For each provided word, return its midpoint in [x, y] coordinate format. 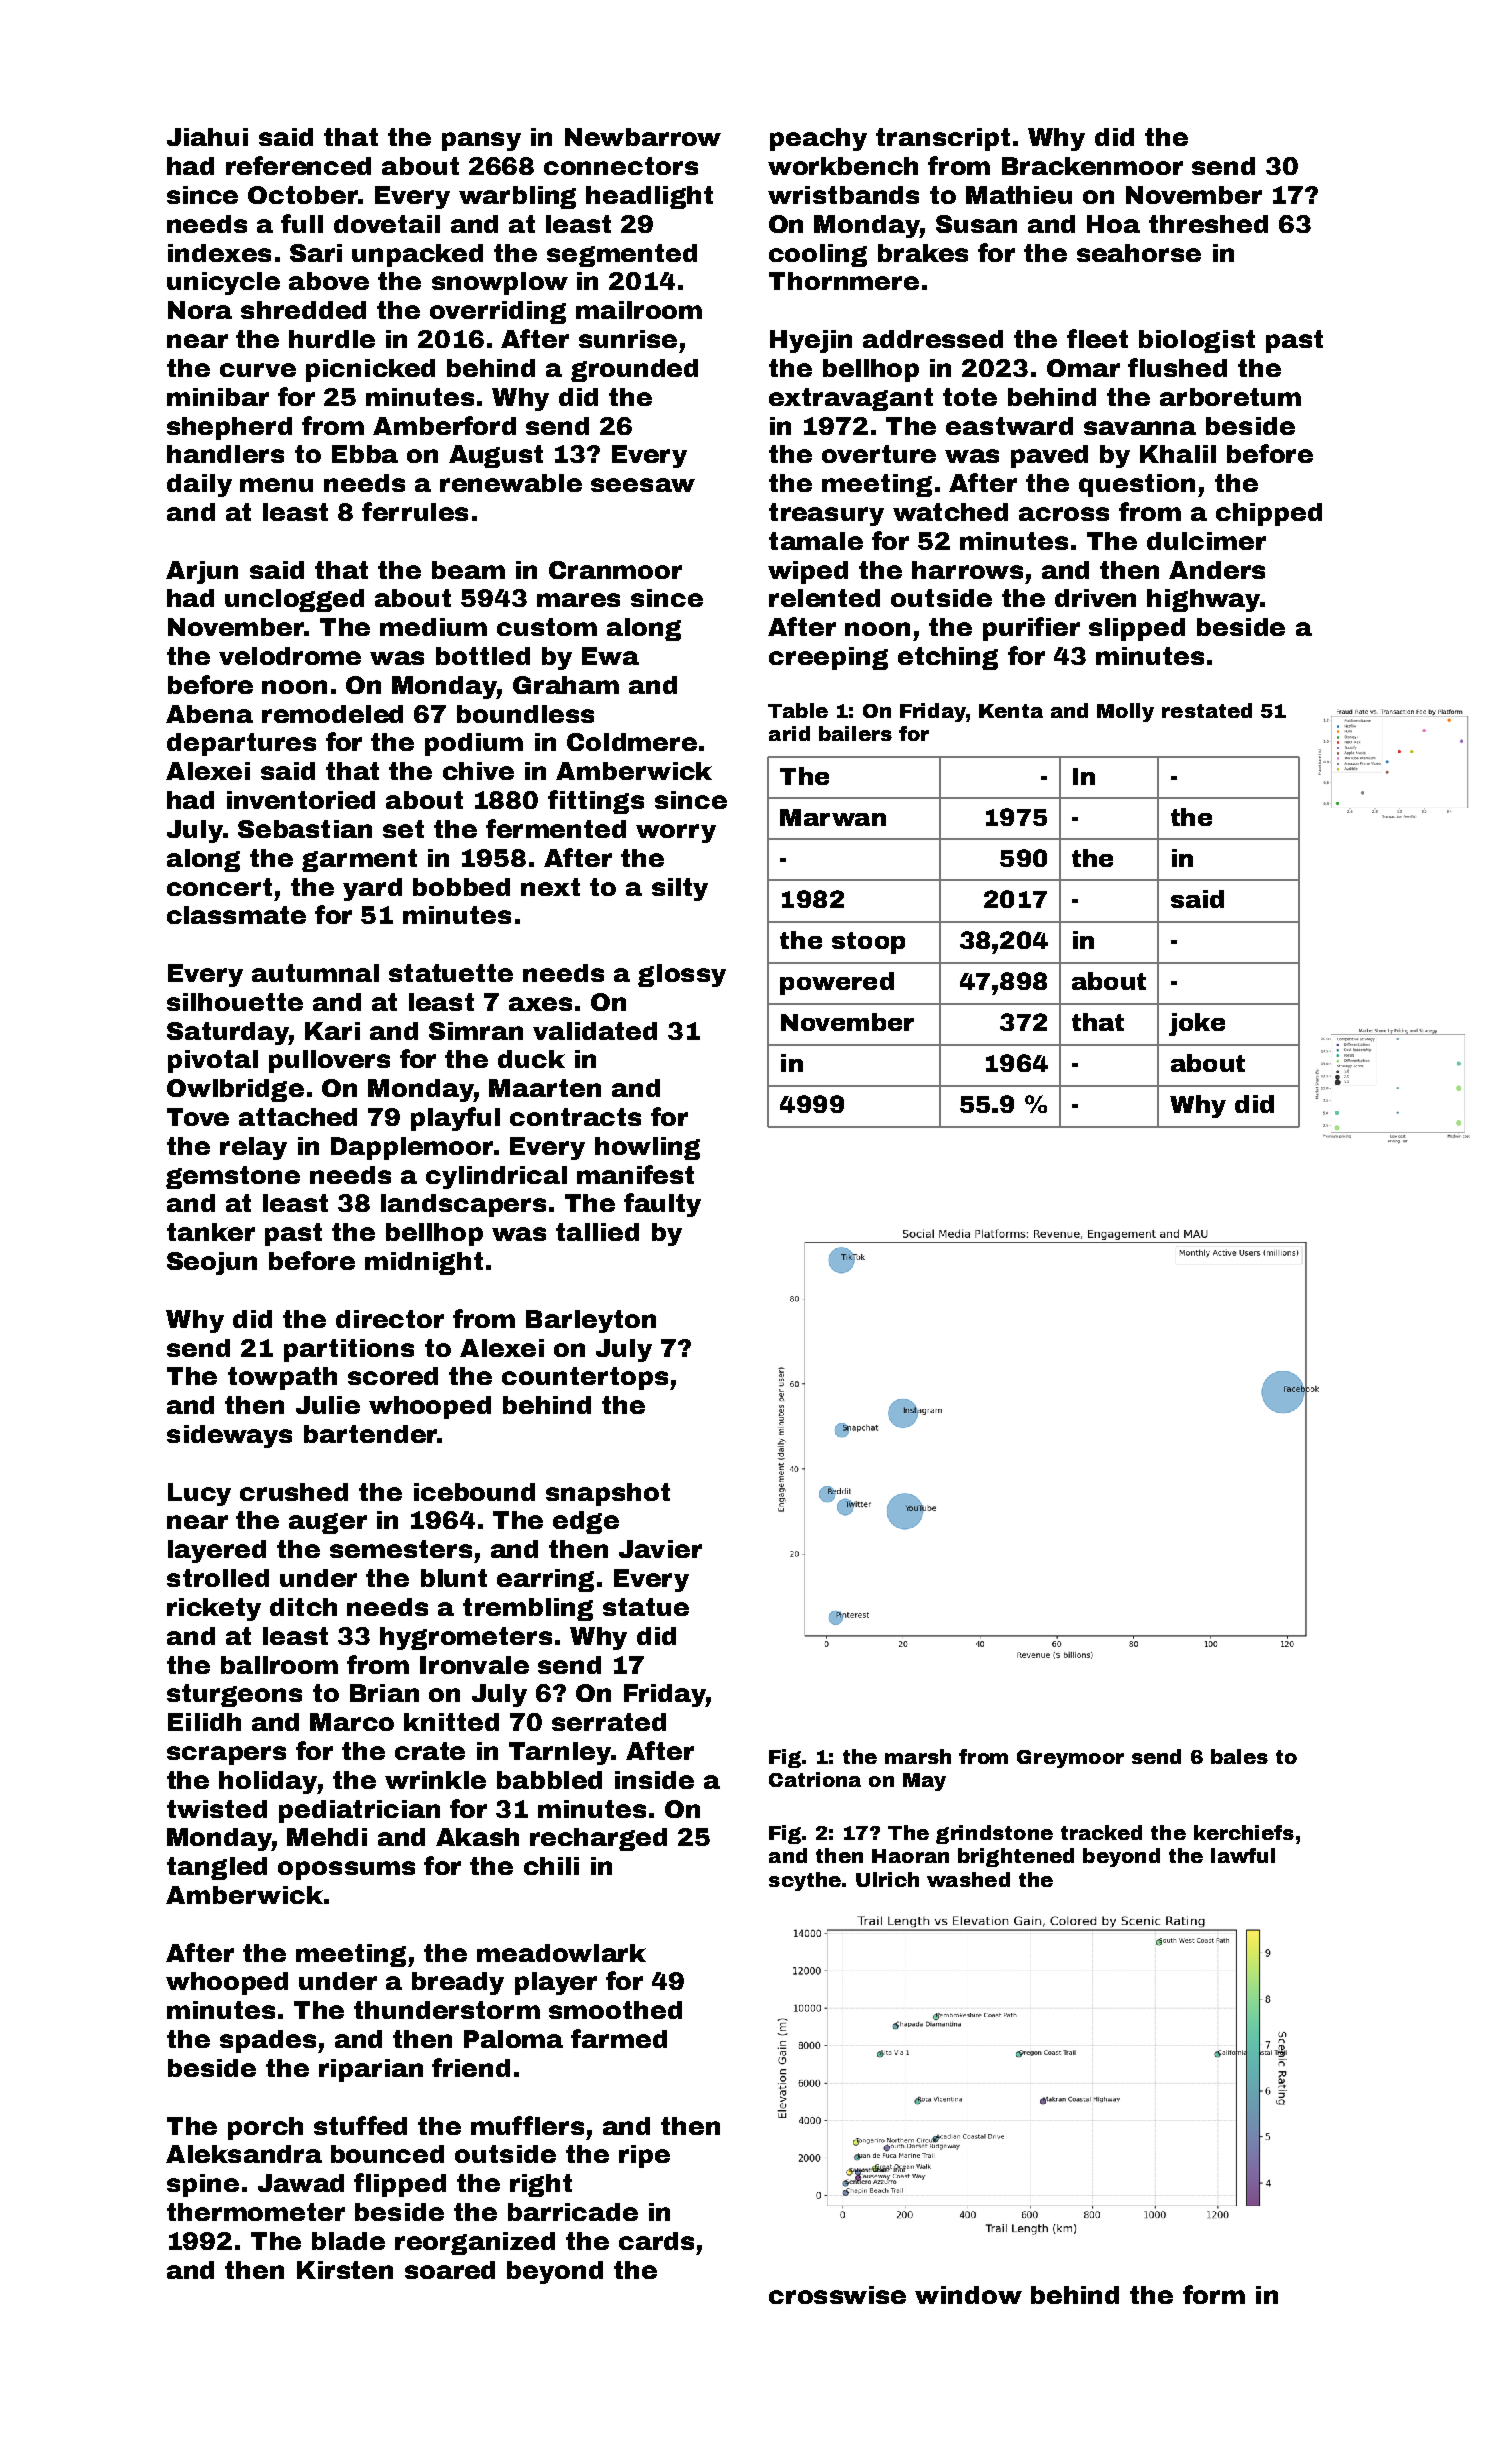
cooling [818, 255]
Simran [476, 1031]
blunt [454, 1578]
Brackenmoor [1092, 166]
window [968, 2295]
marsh [918, 1756]
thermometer [256, 2212]
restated [1207, 710]
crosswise [837, 2295]
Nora [200, 310]
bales [1239, 1756]
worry [676, 833]
